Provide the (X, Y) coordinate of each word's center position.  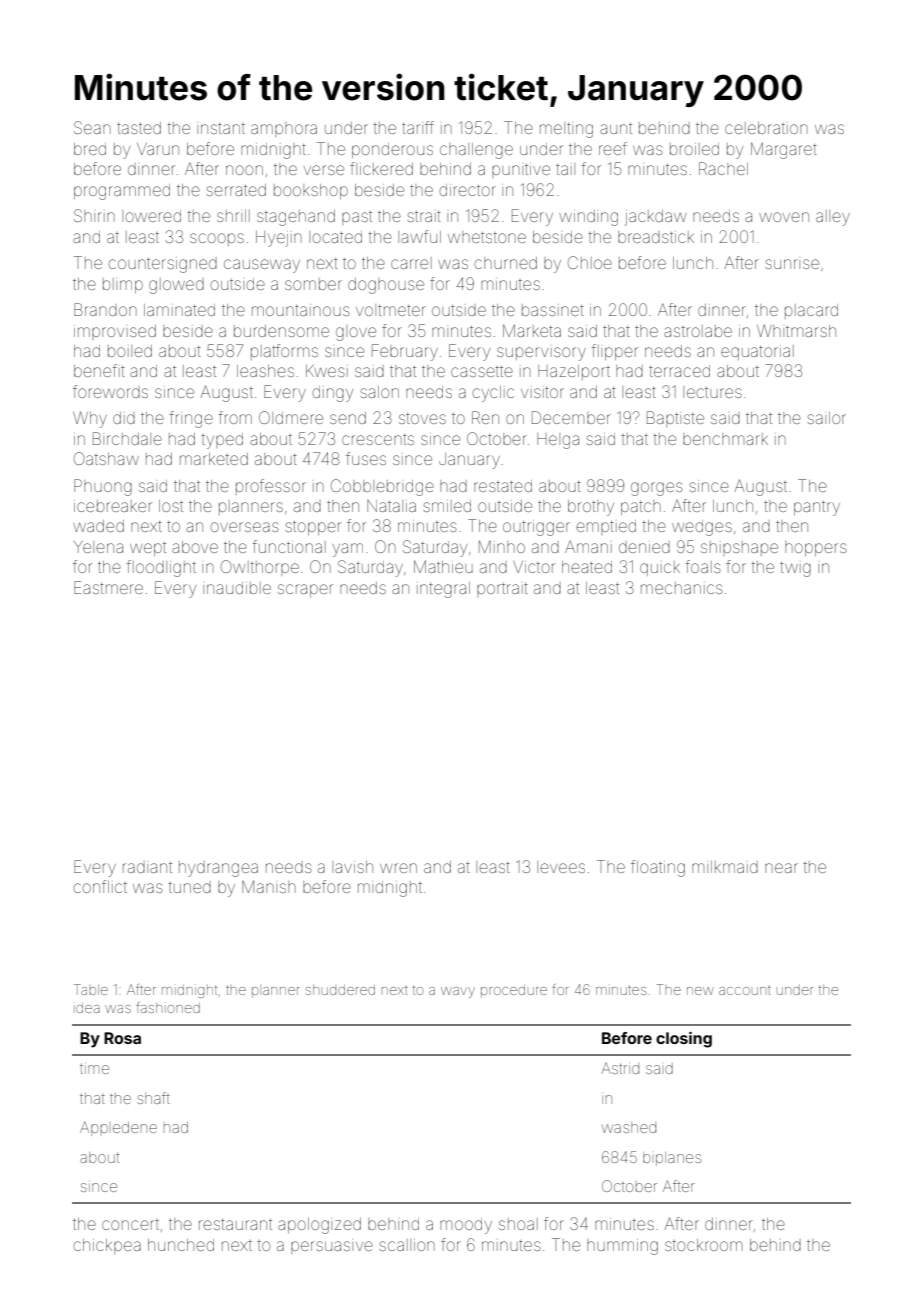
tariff (418, 127)
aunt (616, 128)
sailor (826, 418)
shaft (153, 1098)
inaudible (237, 588)
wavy (458, 992)
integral (443, 590)
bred (90, 149)
